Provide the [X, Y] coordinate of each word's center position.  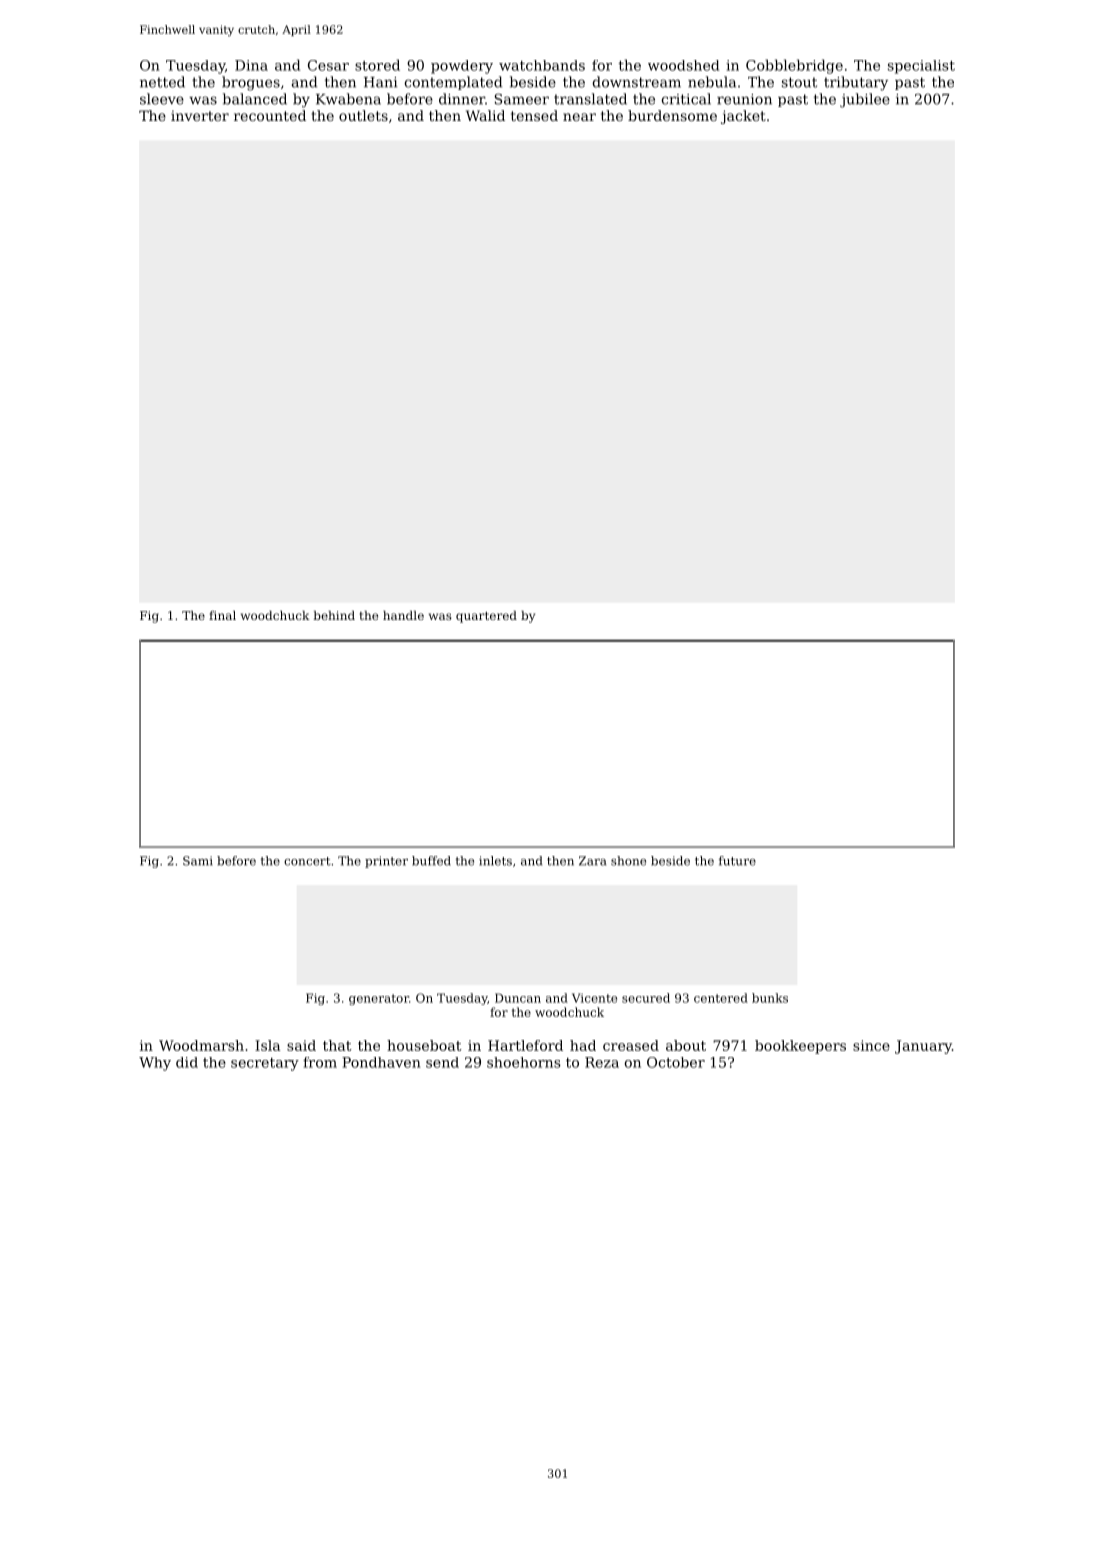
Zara [592, 861]
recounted [270, 115]
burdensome [672, 115]
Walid [485, 115]
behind [334, 615]
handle [403, 615]
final [222, 615]
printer [386, 862]
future [737, 861]
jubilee [865, 100]
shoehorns [524, 1062]
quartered [486, 617]
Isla [268, 1045]
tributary [856, 83]
